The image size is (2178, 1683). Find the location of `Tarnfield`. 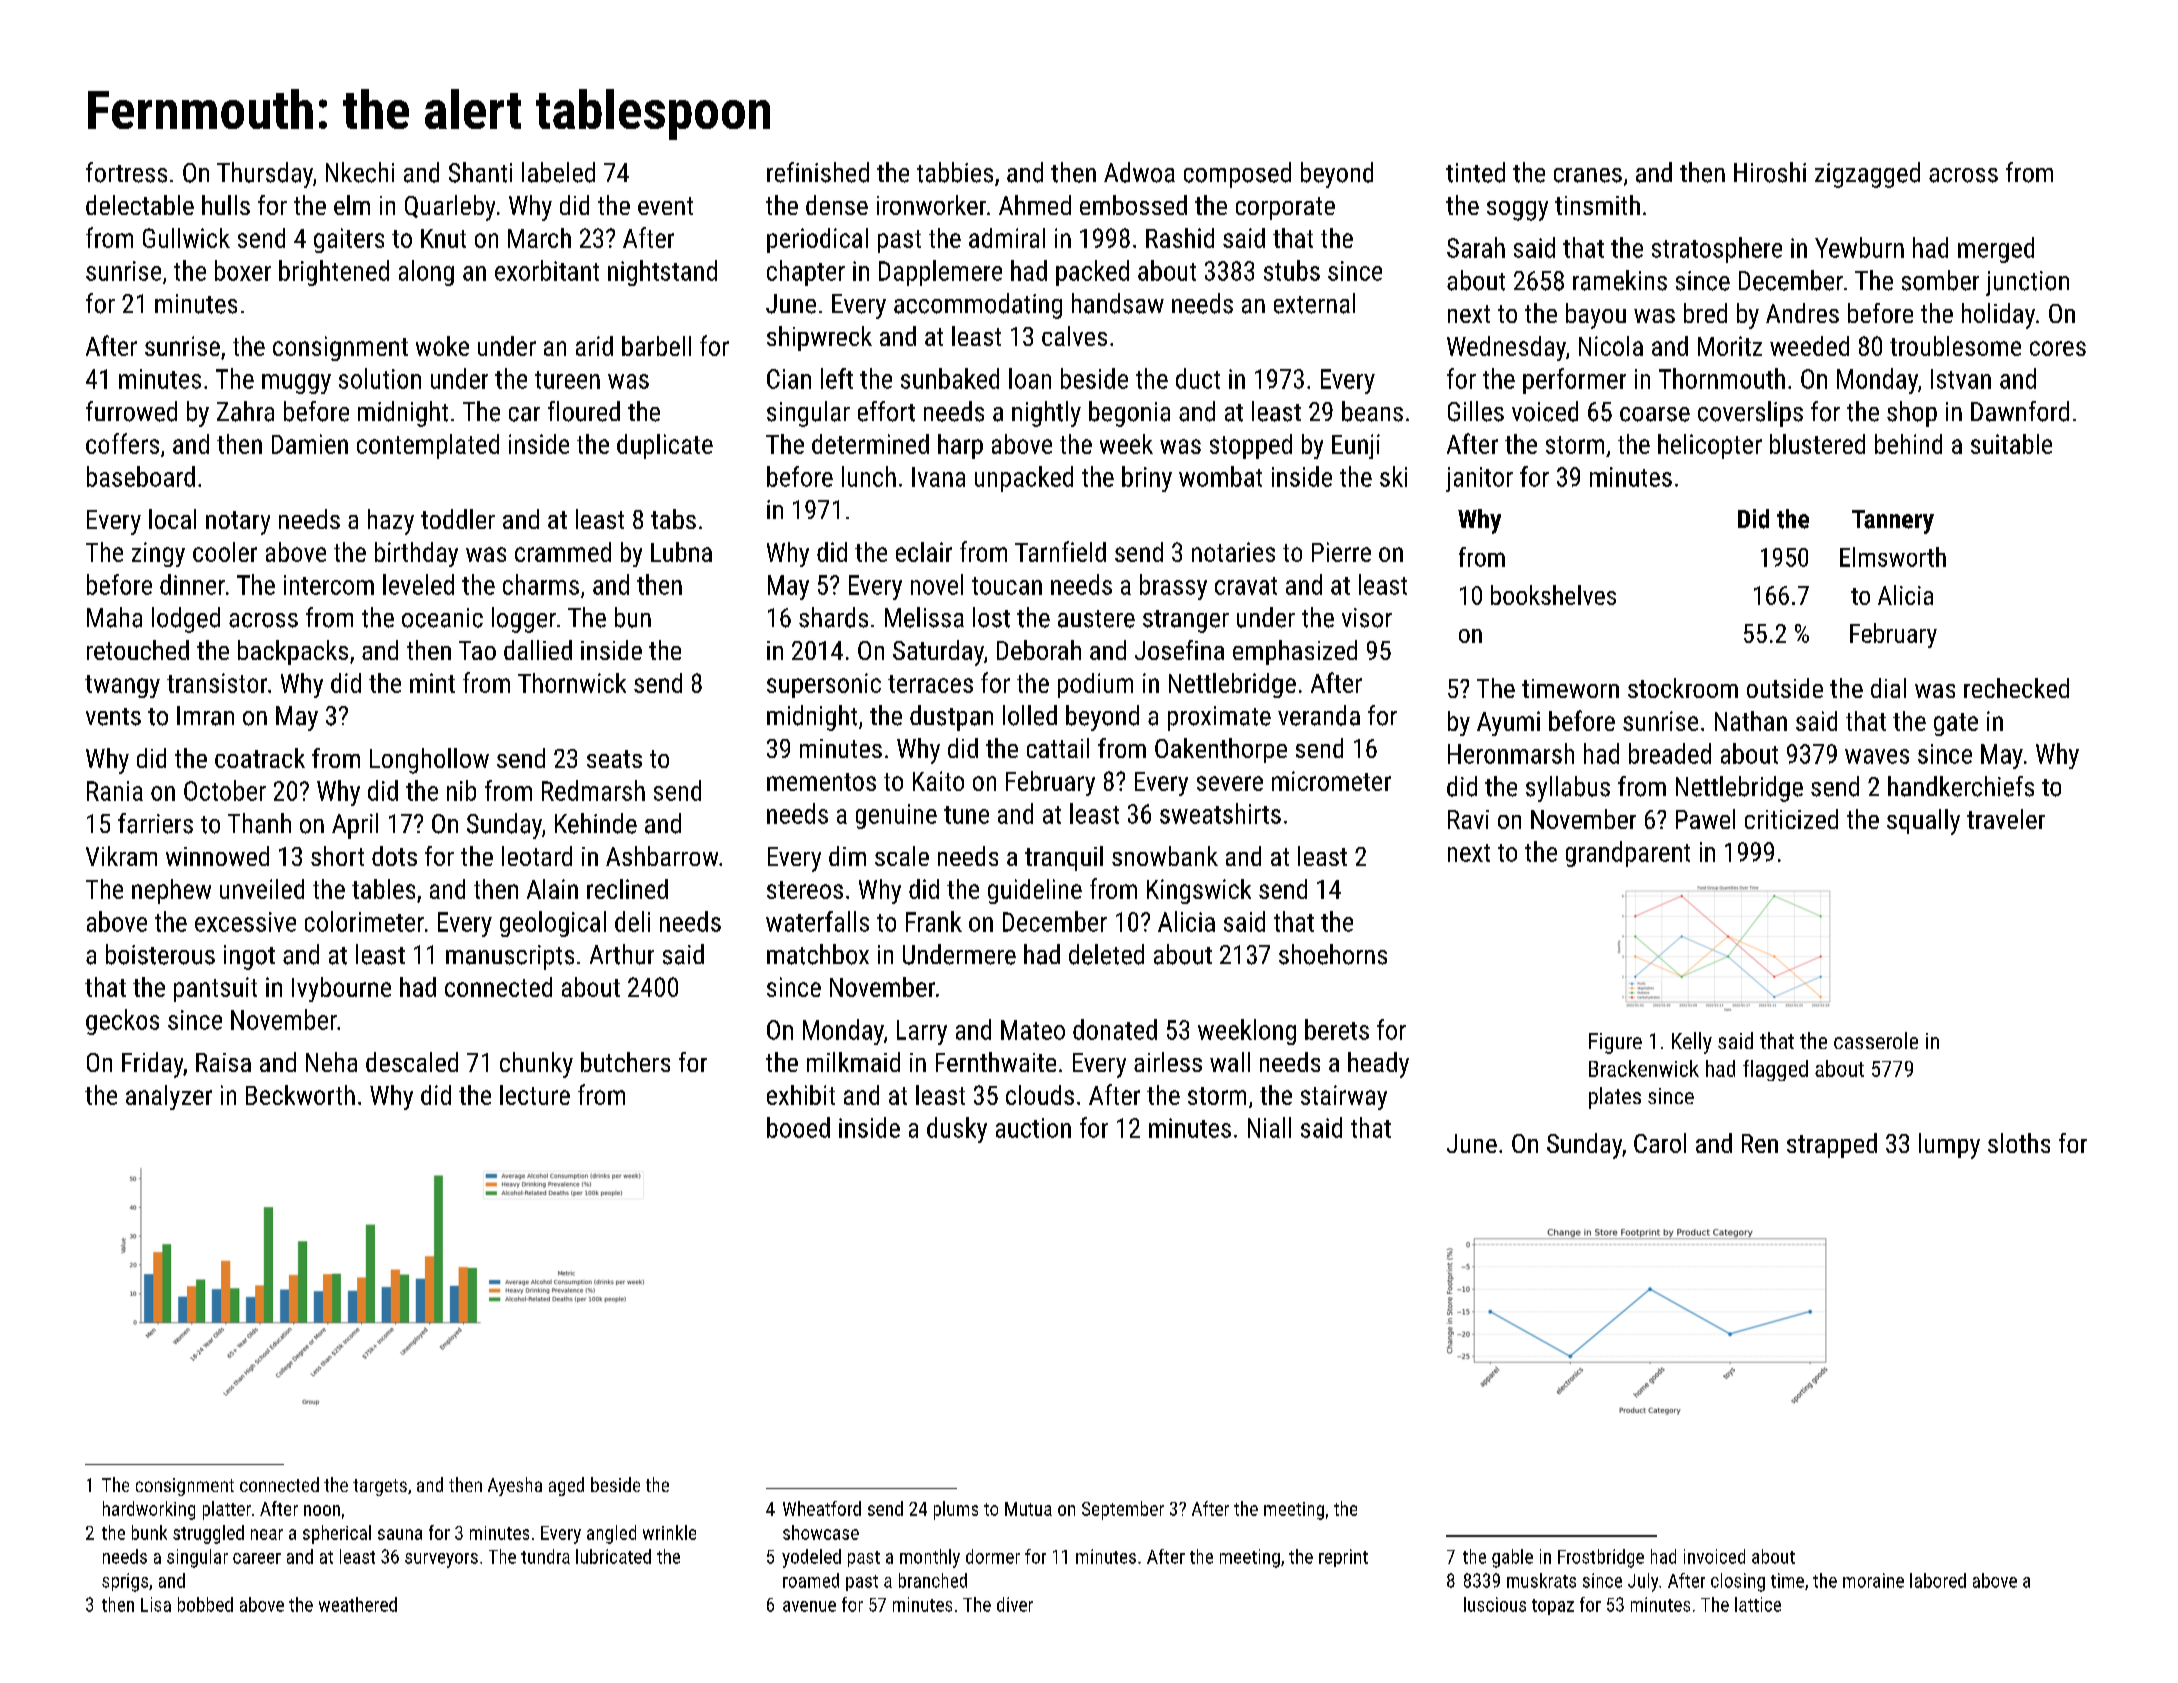

Tarnfield is located at coordinates (1060, 551).
